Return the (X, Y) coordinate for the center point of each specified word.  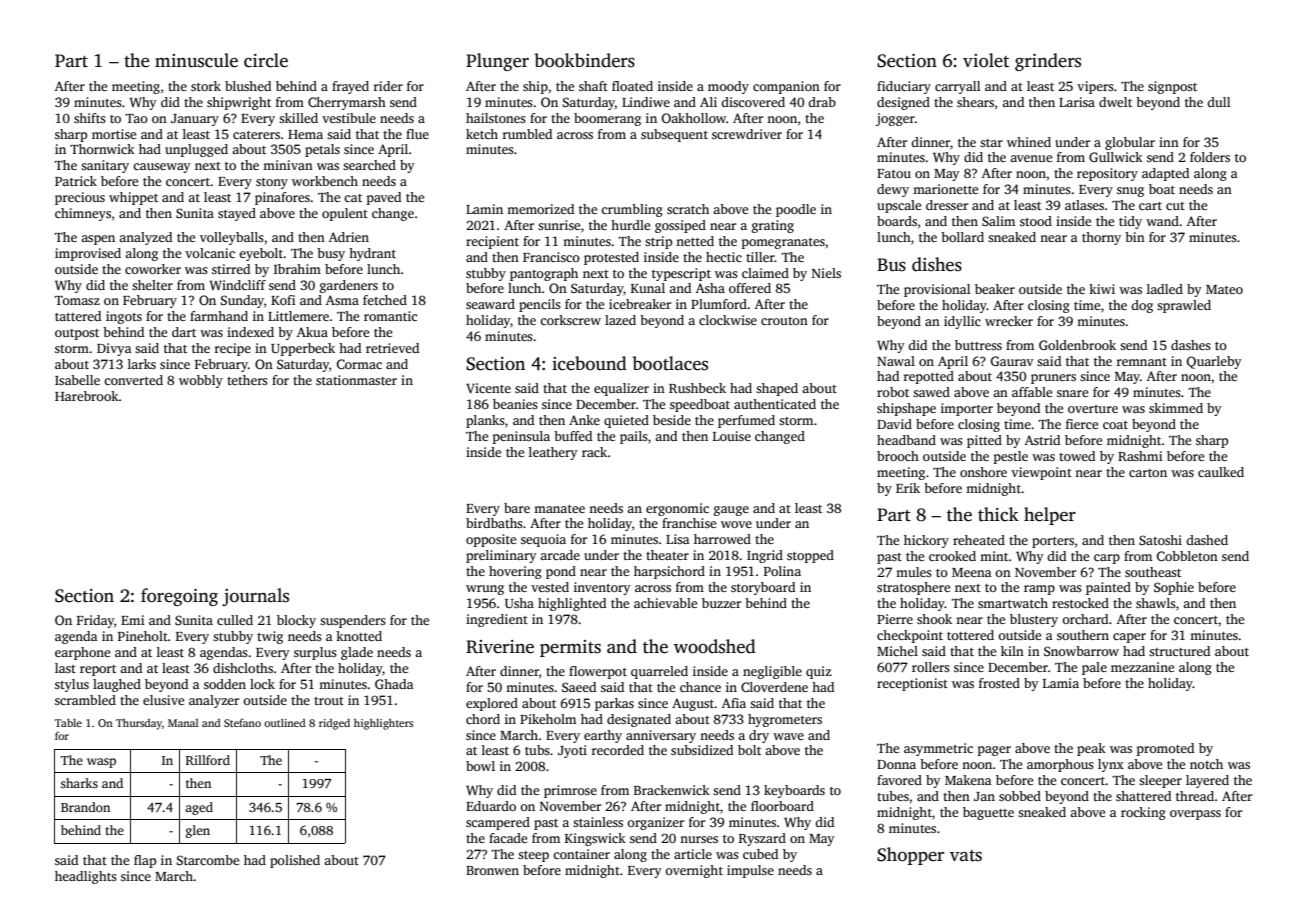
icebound (589, 363)
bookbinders (584, 60)
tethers (247, 380)
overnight (694, 871)
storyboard (763, 588)
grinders (1048, 62)
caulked (1221, 472)
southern (1083, 635)
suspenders (353, 621)
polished (295, 861)
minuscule (196, 60)
